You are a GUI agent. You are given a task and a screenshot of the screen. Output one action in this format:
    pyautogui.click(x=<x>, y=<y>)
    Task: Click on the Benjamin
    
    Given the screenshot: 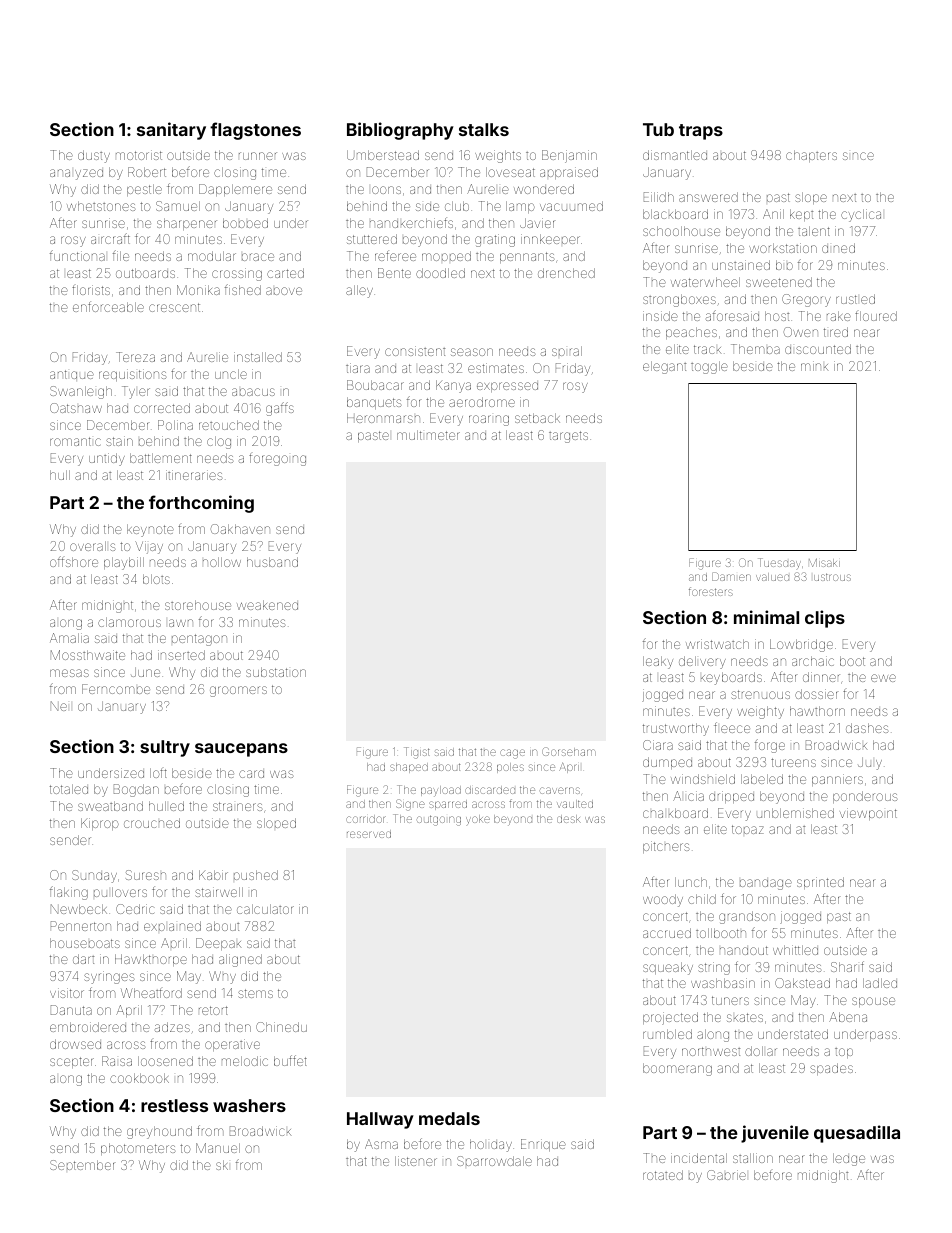 What is the action you would take?
    pyautogui.click(x=569, y=156)
